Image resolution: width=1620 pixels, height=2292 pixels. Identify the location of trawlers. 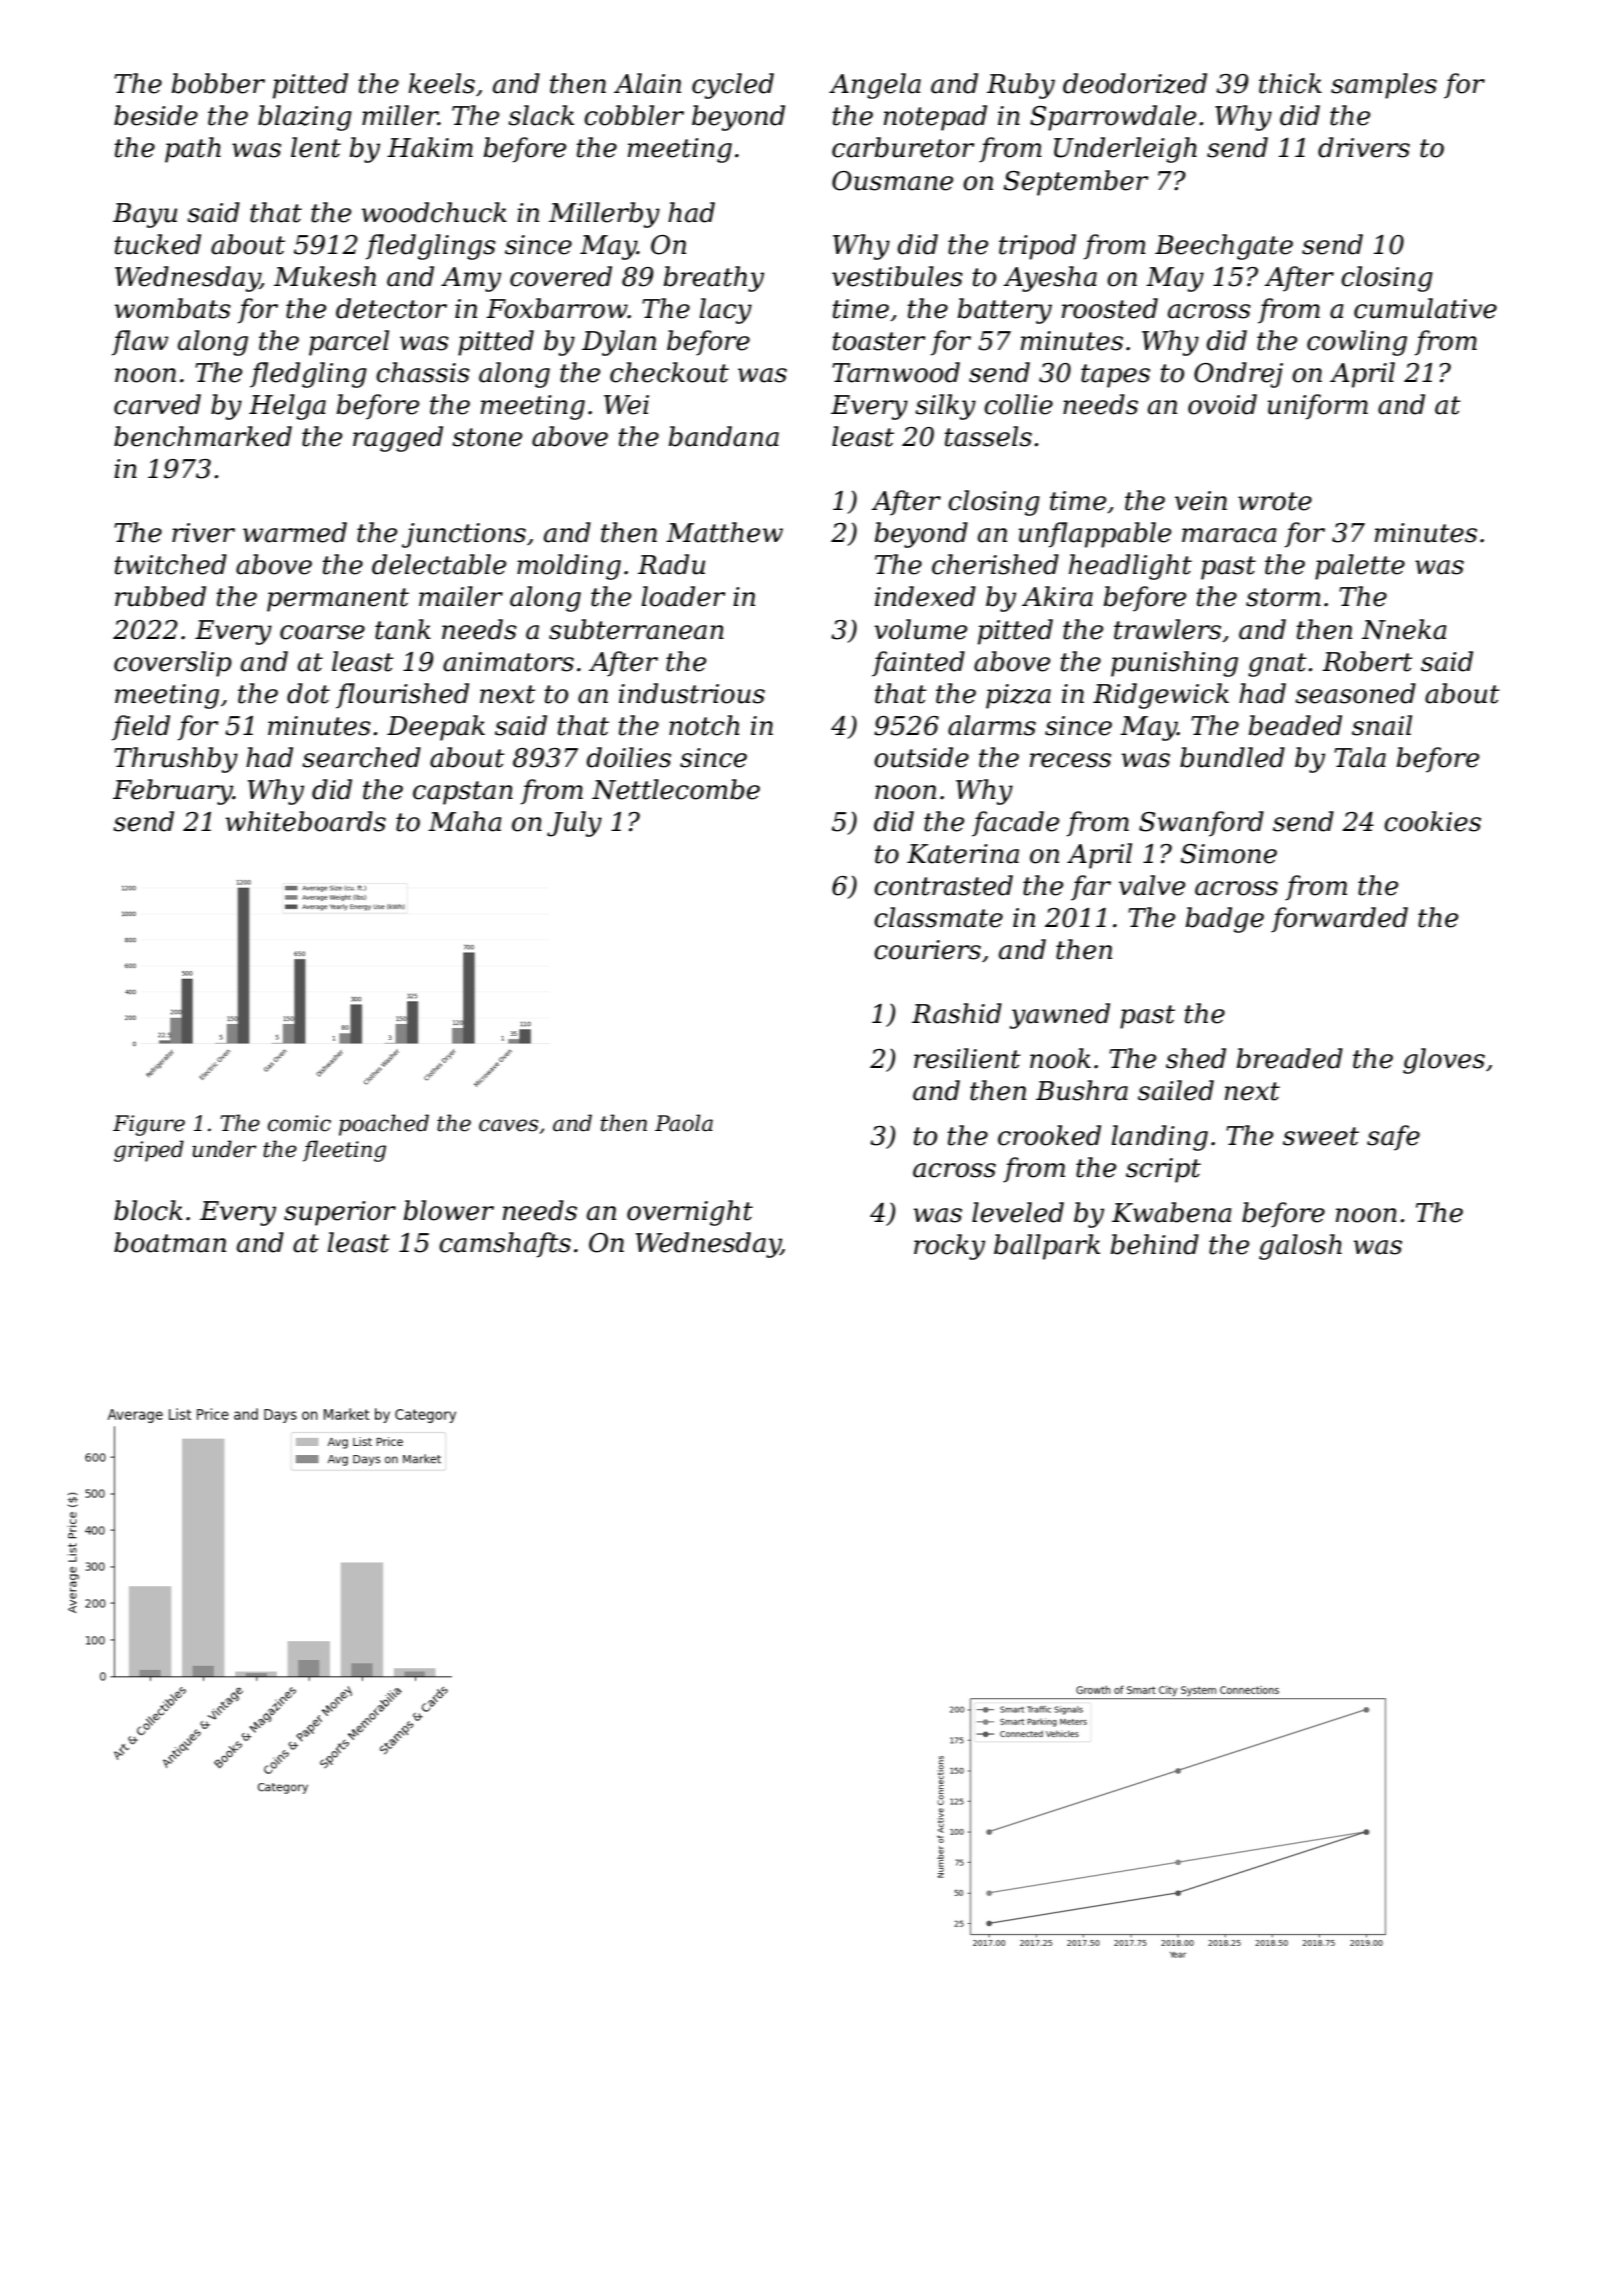
(1167, 629).
